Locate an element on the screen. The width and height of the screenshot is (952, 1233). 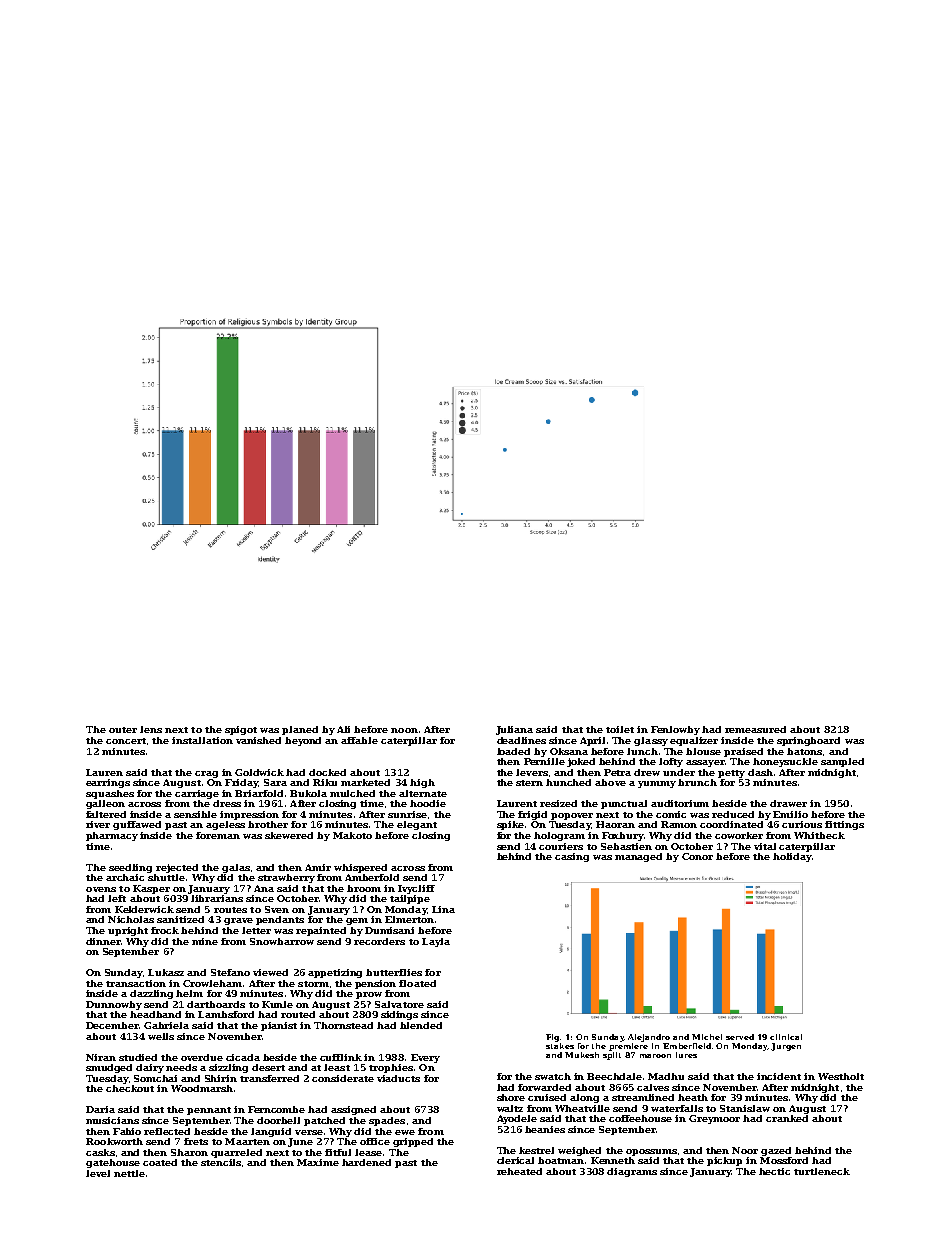
Fenlowby is located at coordinates (675, 730).
